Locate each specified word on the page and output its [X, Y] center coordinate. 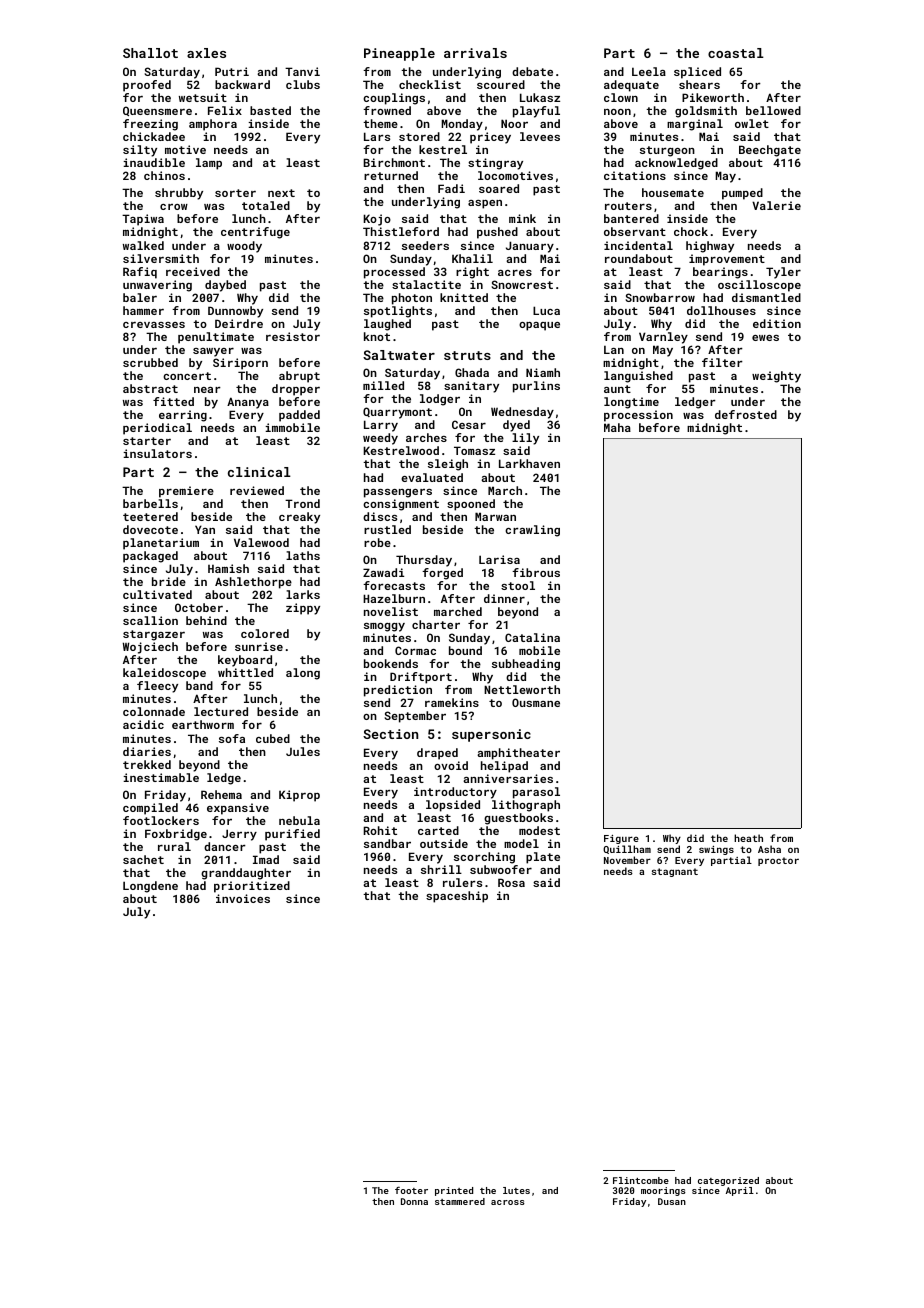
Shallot [150, 53]
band [199, 685]
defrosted [746, 414]
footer [411, 1190]
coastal [736, 53]
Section [390, 734]
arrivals [475, 53]
